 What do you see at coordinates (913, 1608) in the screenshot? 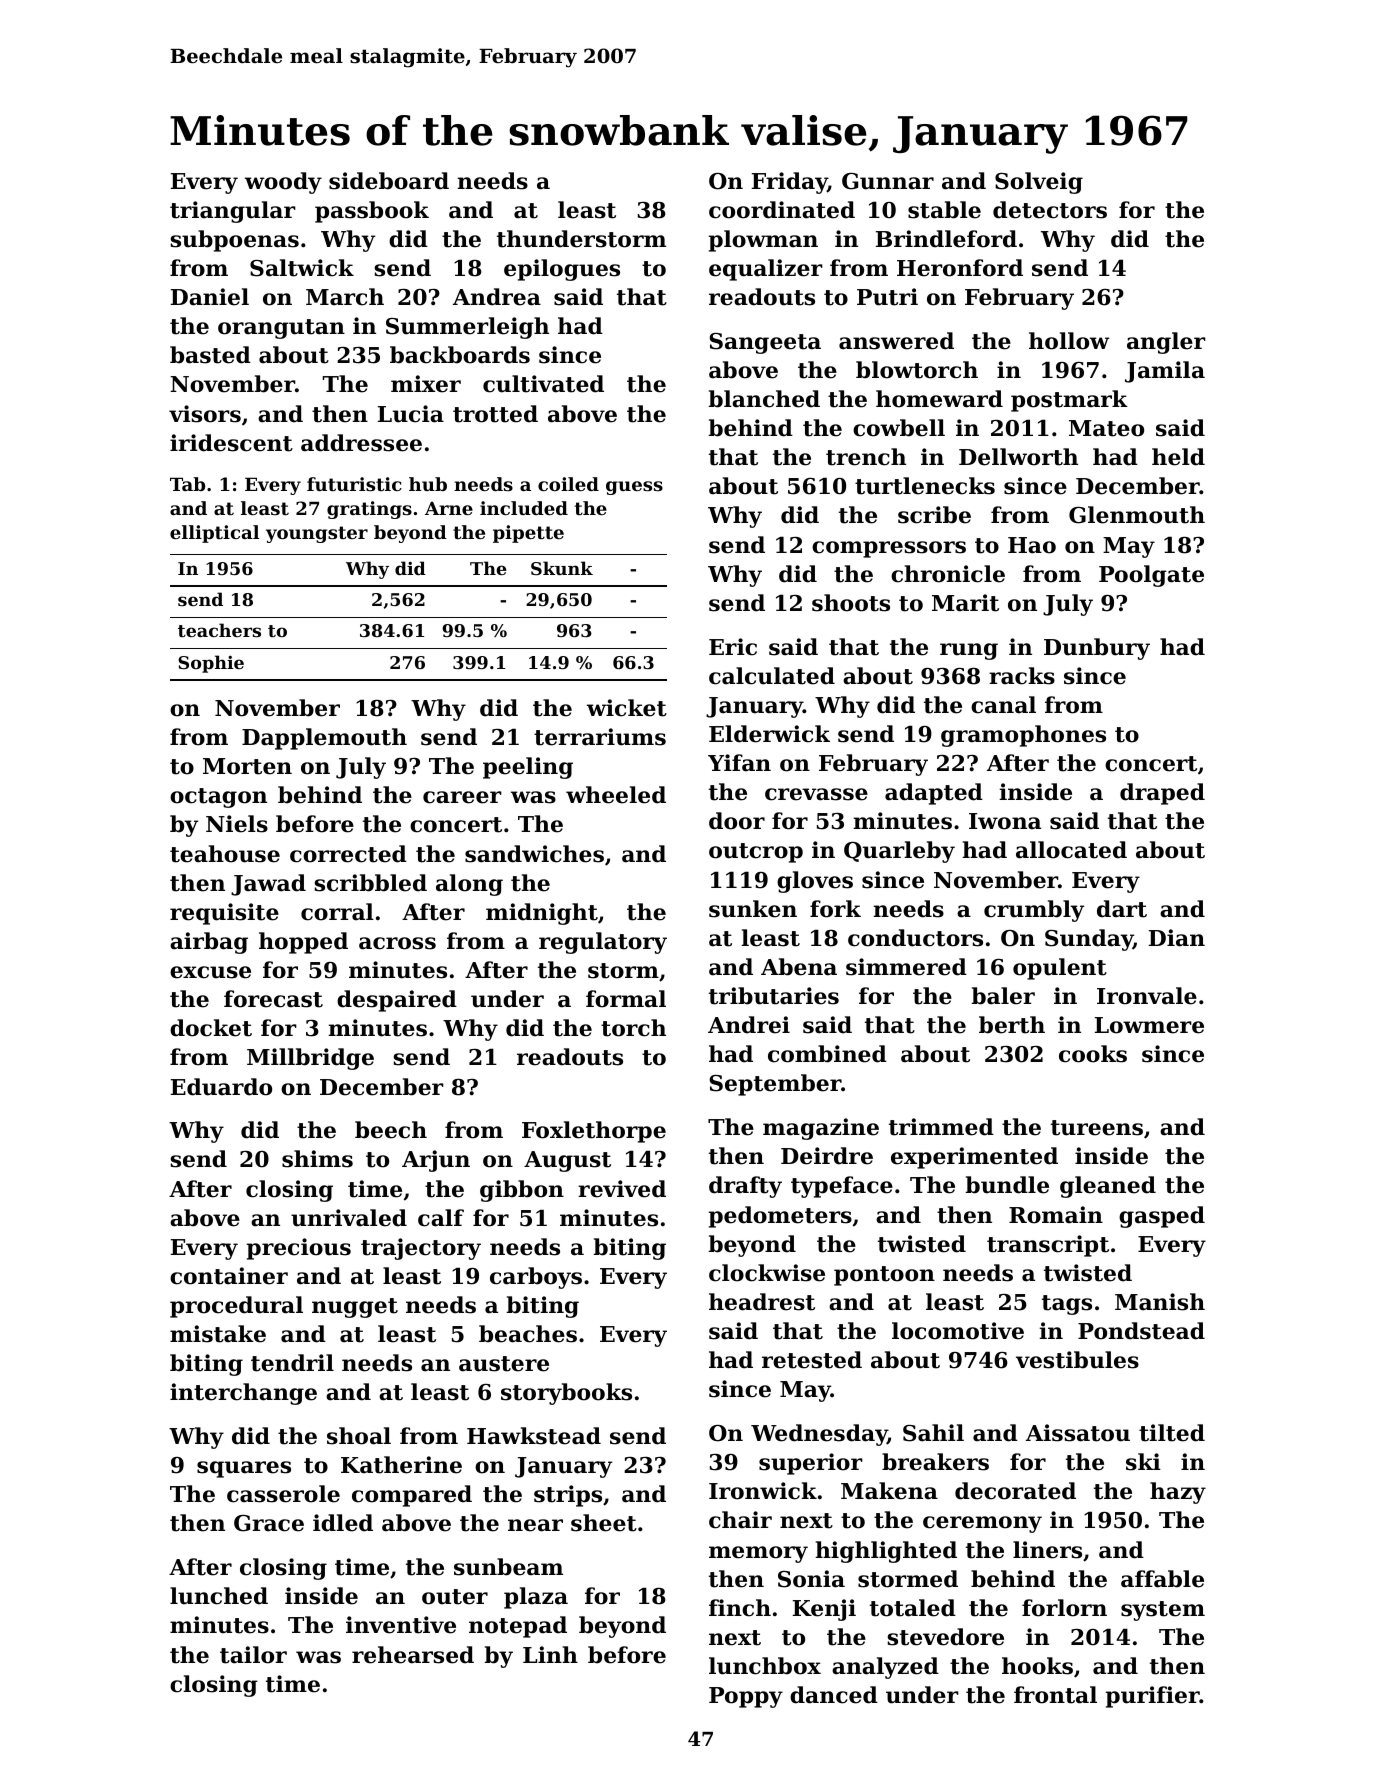
I see `totaled` at bounding box center [913, 1608].
